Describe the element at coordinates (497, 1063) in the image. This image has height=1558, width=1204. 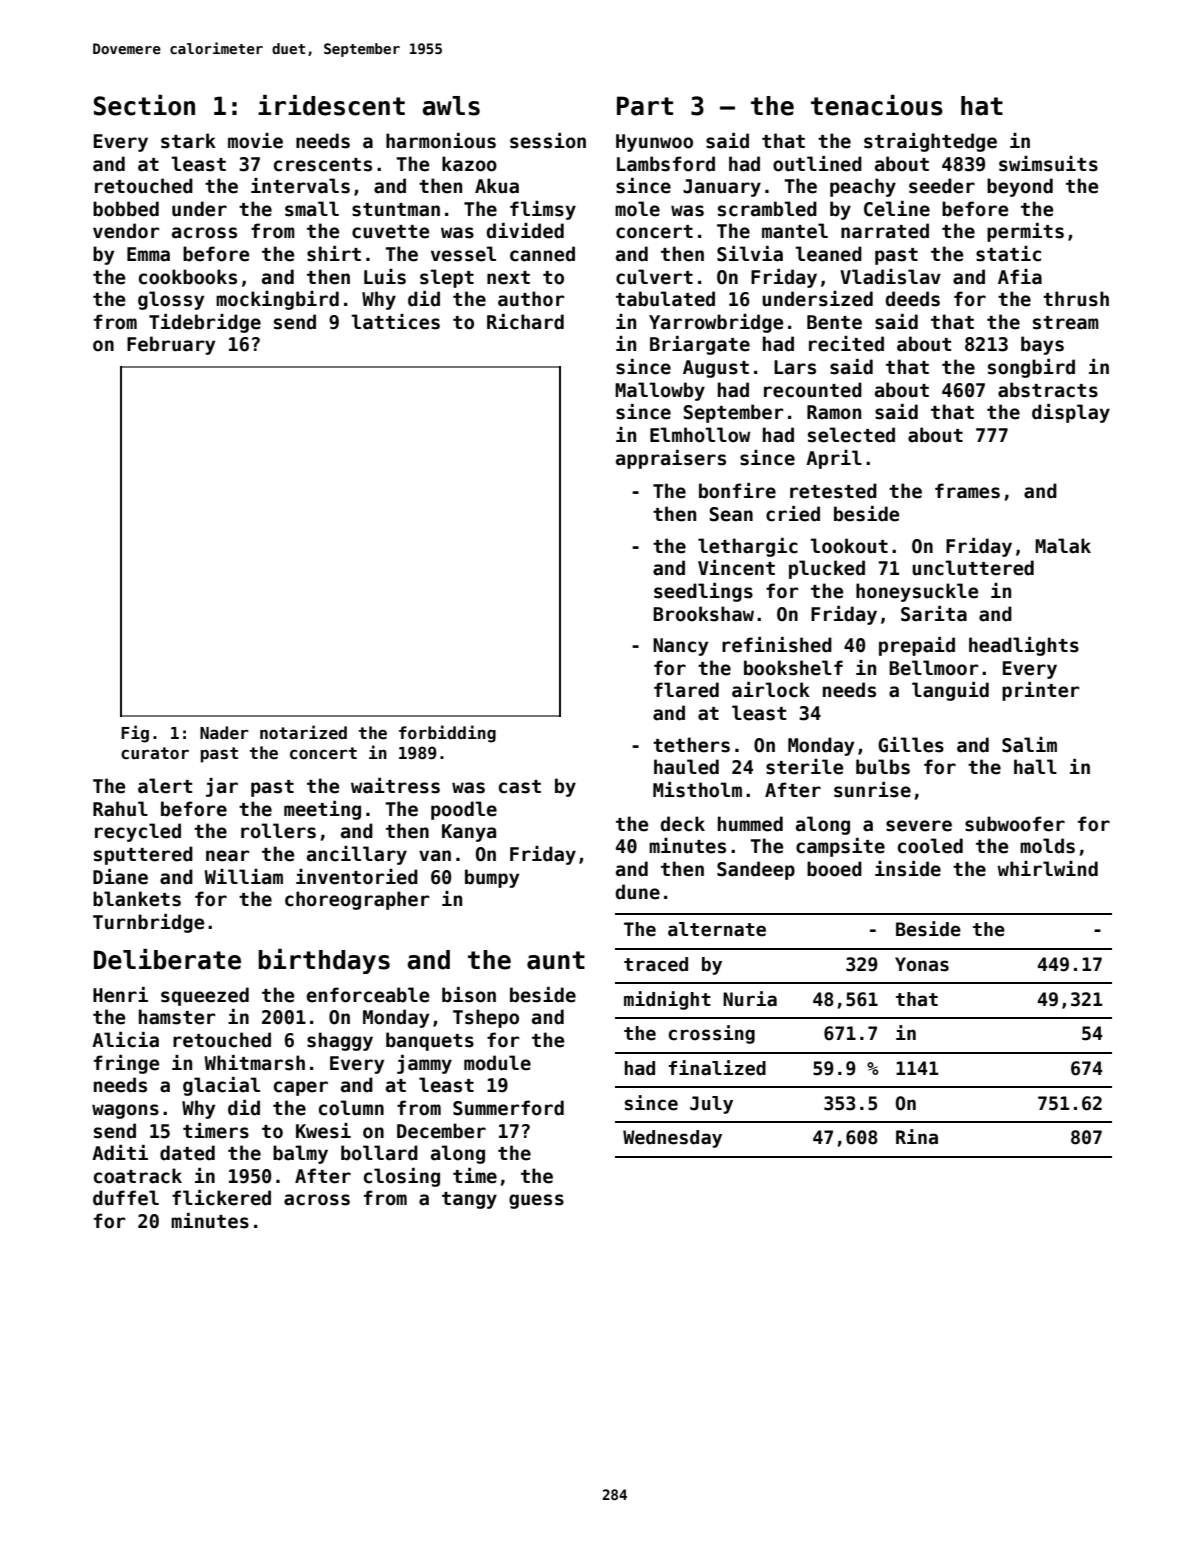
I see `module` at that location.
